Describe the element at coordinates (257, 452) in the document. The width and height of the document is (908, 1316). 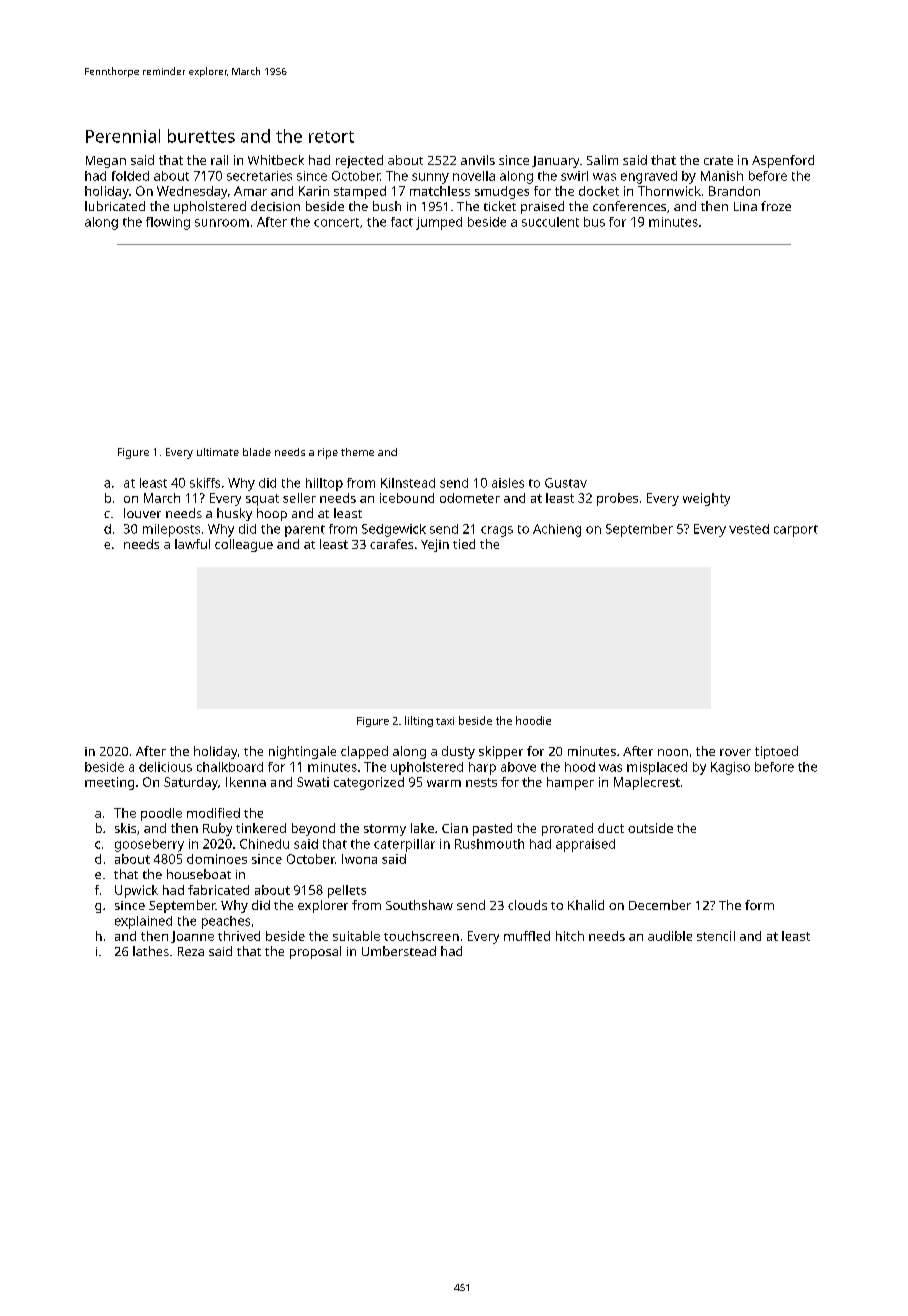
I see `blade` at that location.
